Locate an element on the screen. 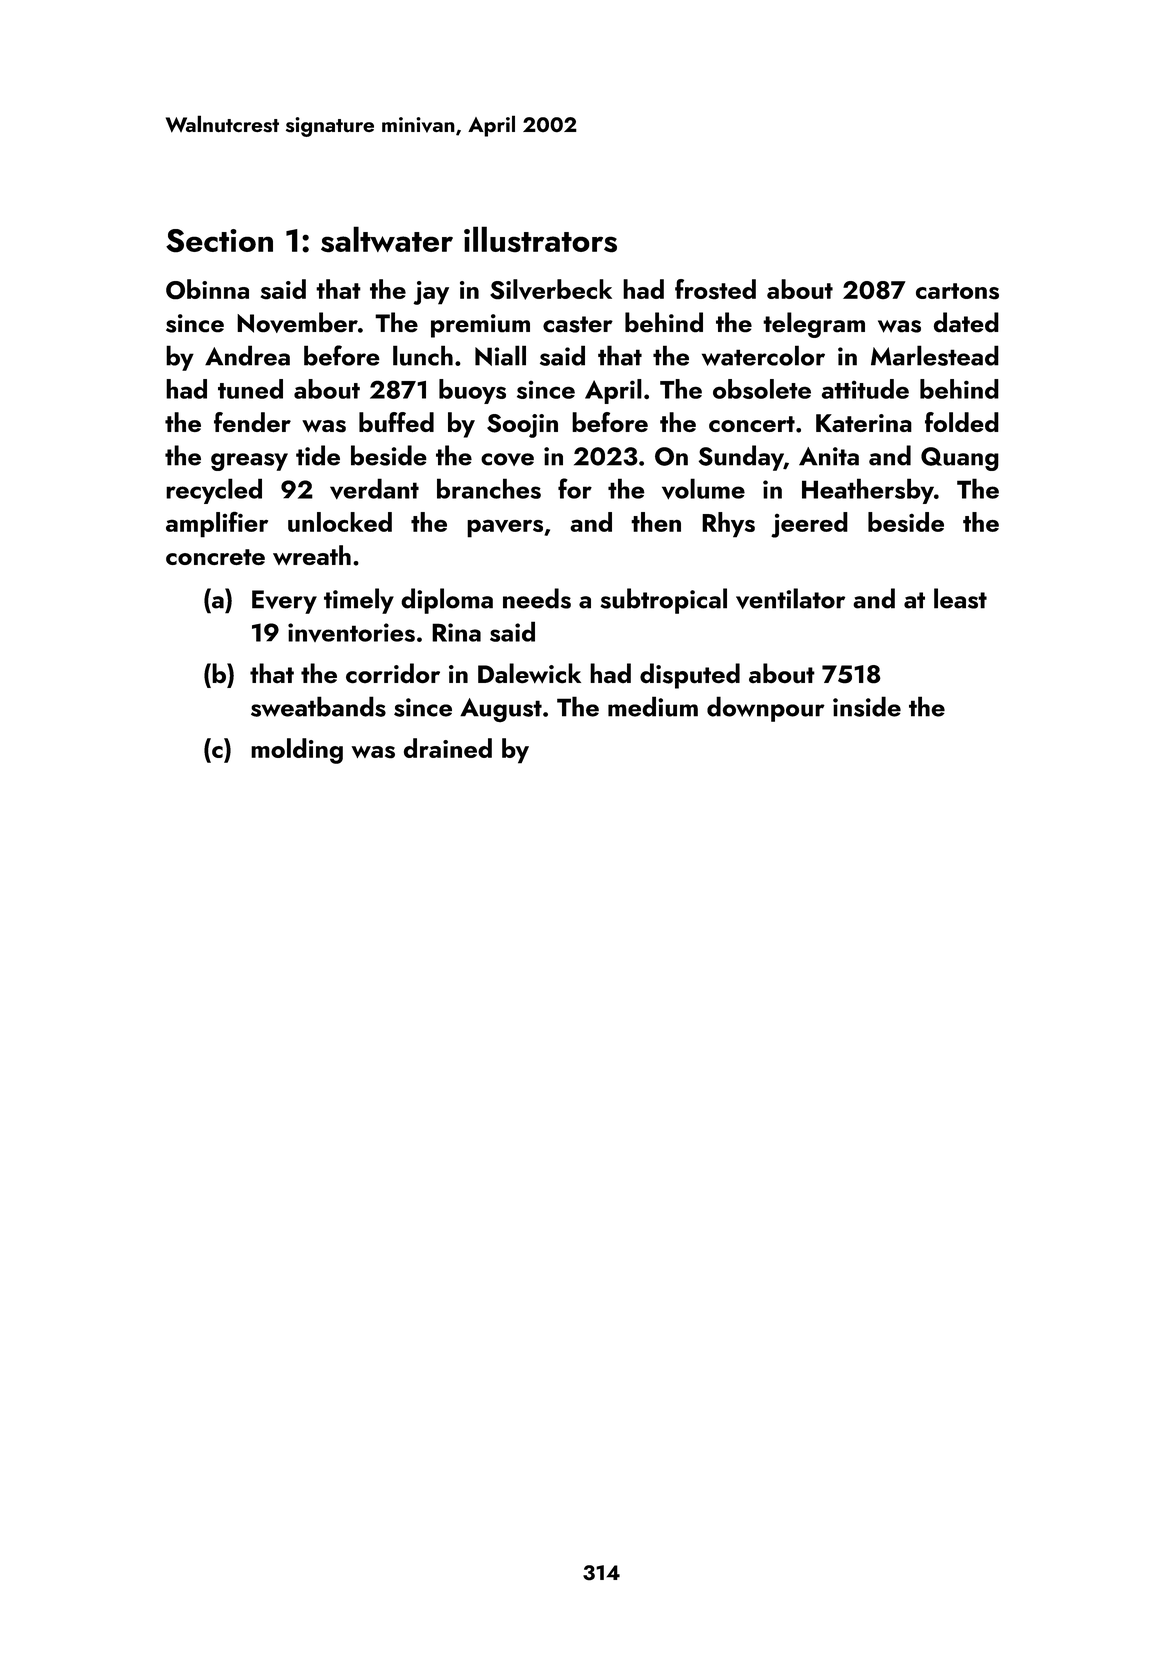 The width and height of the screenshot is (1165, 1654). caster is located at coordinates (578, 324).
